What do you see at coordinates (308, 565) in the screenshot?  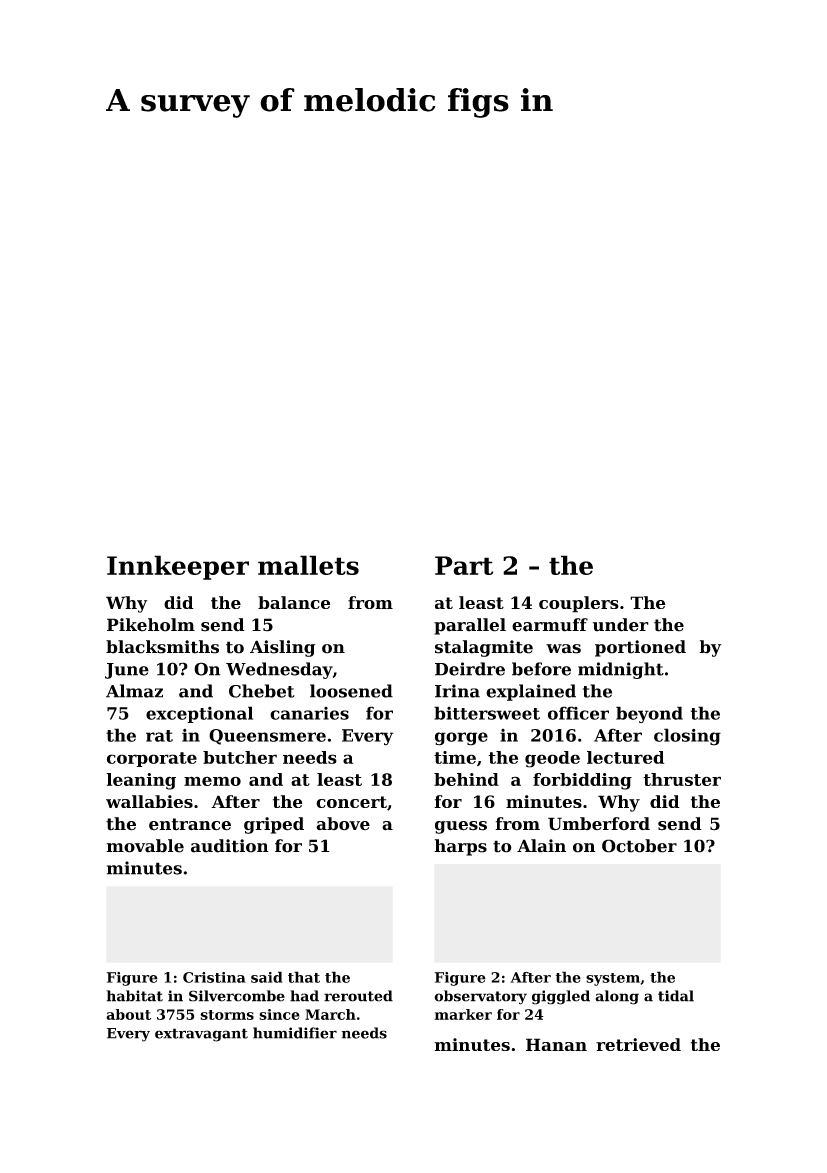 I see `mallets` at bounding box center [308, 565].
